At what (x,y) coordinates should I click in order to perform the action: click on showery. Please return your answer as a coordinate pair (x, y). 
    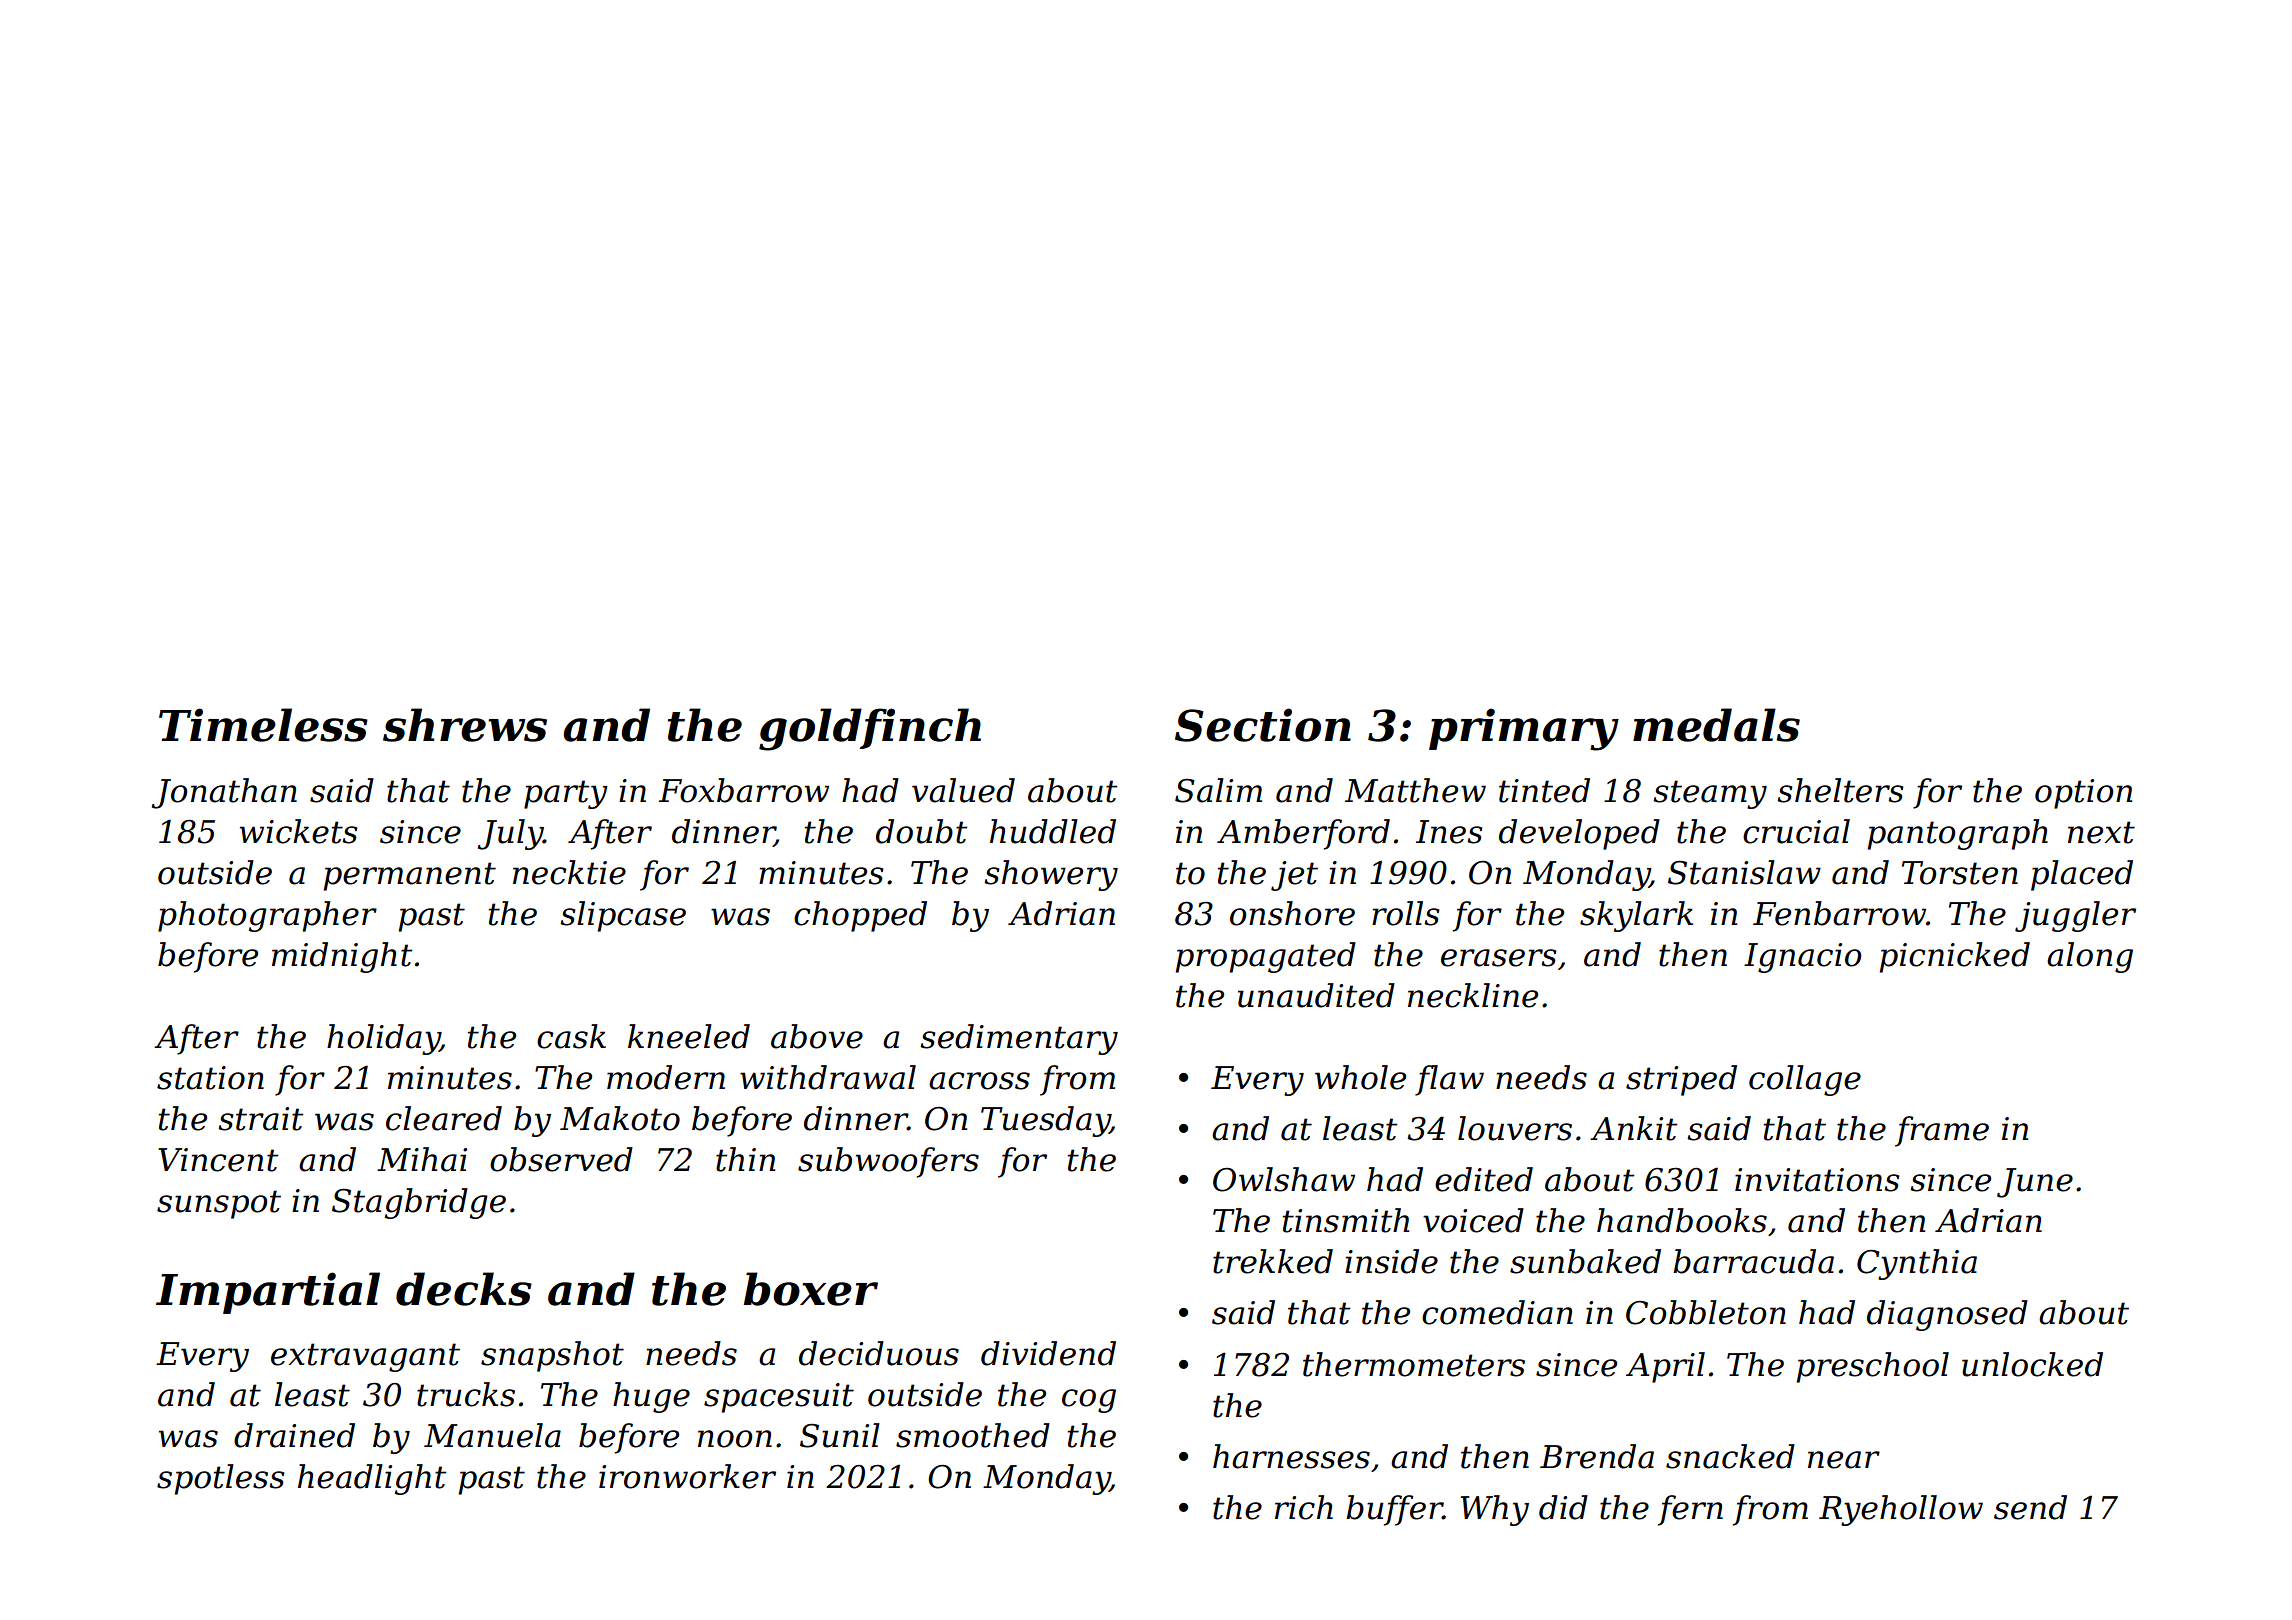
    Looking at the image, I should click on (1051, 875).
